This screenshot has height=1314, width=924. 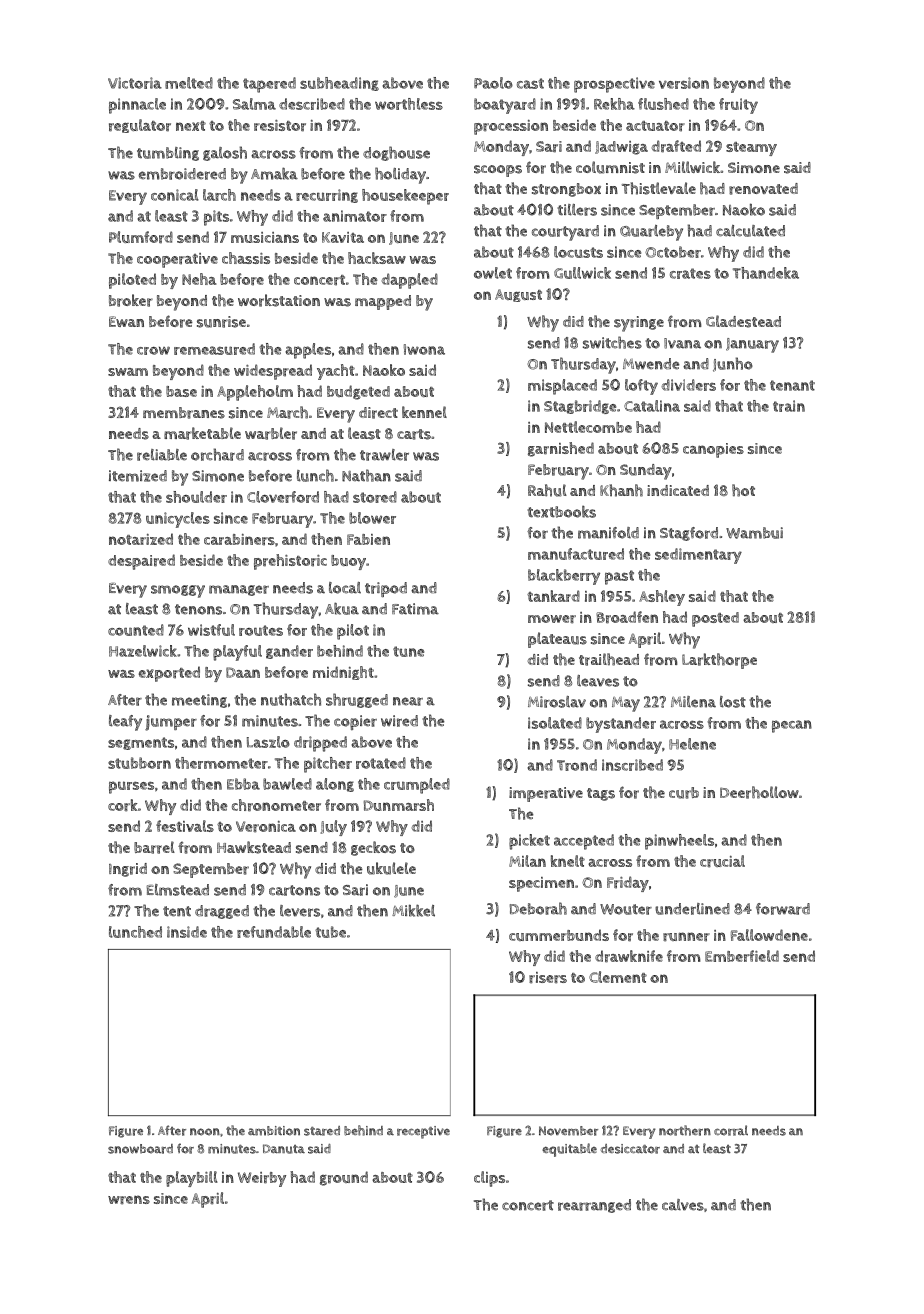 What do you see at coordinates (683, 1205) in the screenshot?
I see `calves` at bounding box center [683, 1205].
